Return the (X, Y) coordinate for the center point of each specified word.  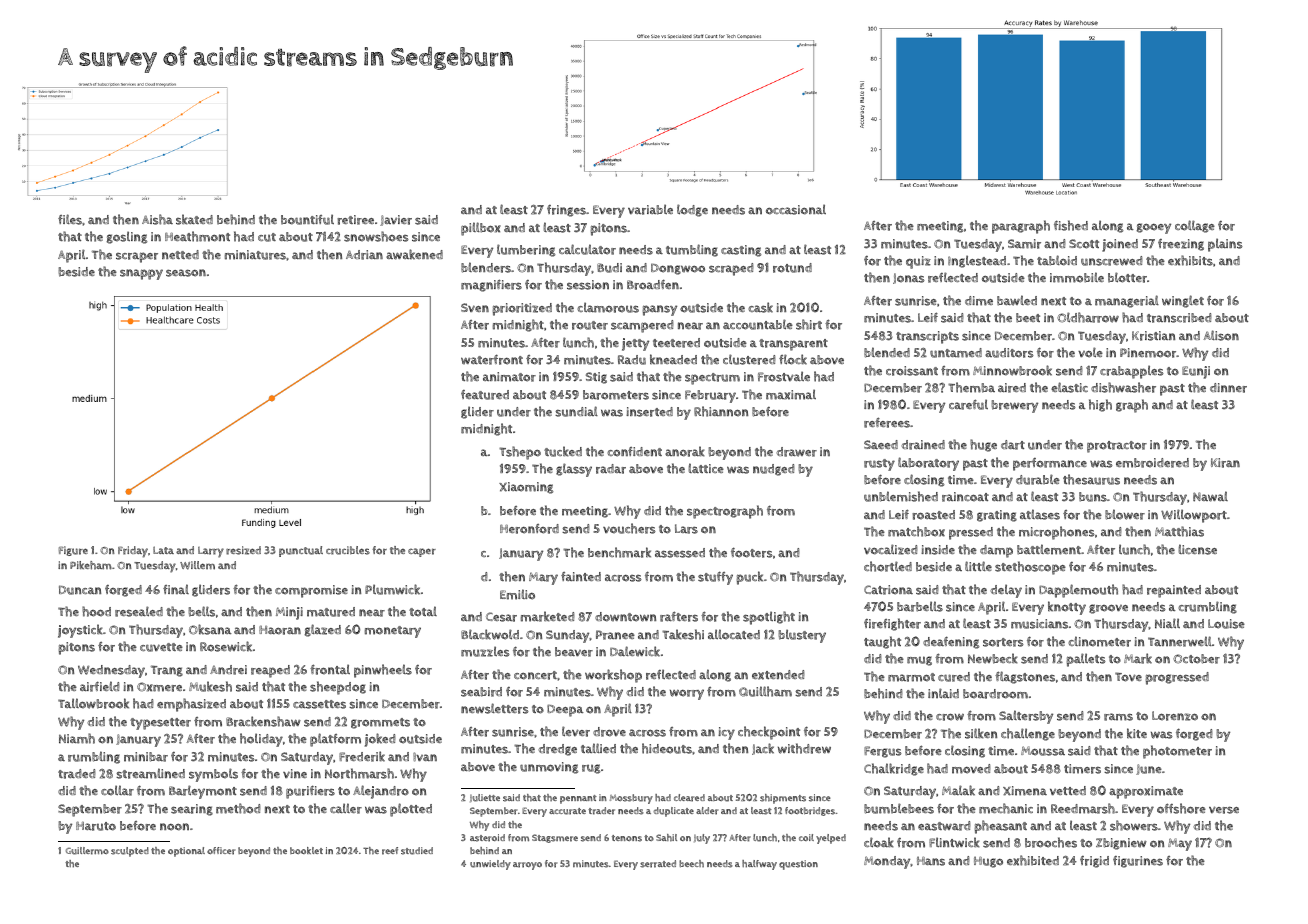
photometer (1177, 752)
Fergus (883, 752)
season (186, 273)
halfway (759, 865)
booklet (306, 850)
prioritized (522, 309)
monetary (393, 632)
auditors (1009, 353)
